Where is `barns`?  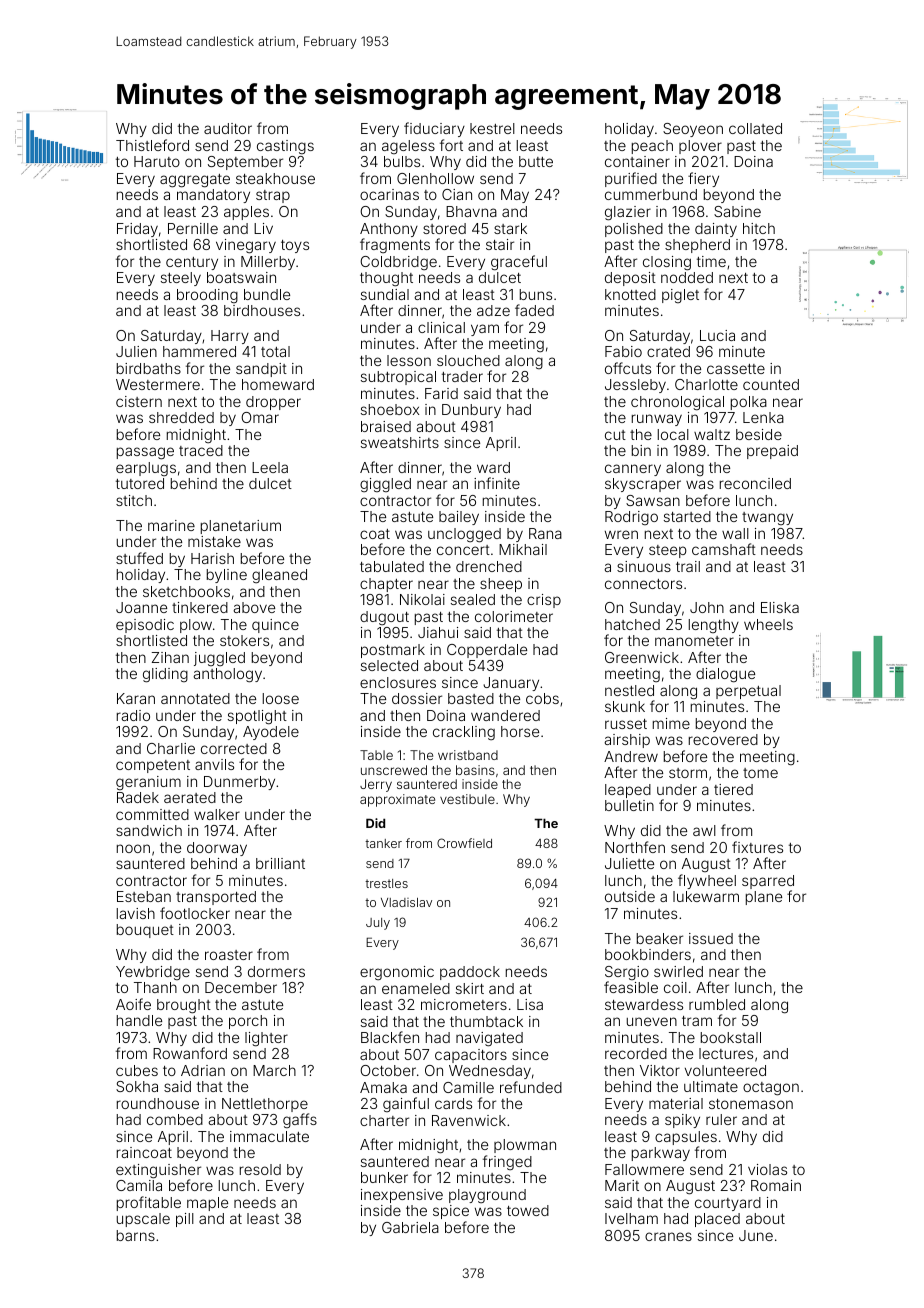
barns is located at coordinates (136, 1235).
